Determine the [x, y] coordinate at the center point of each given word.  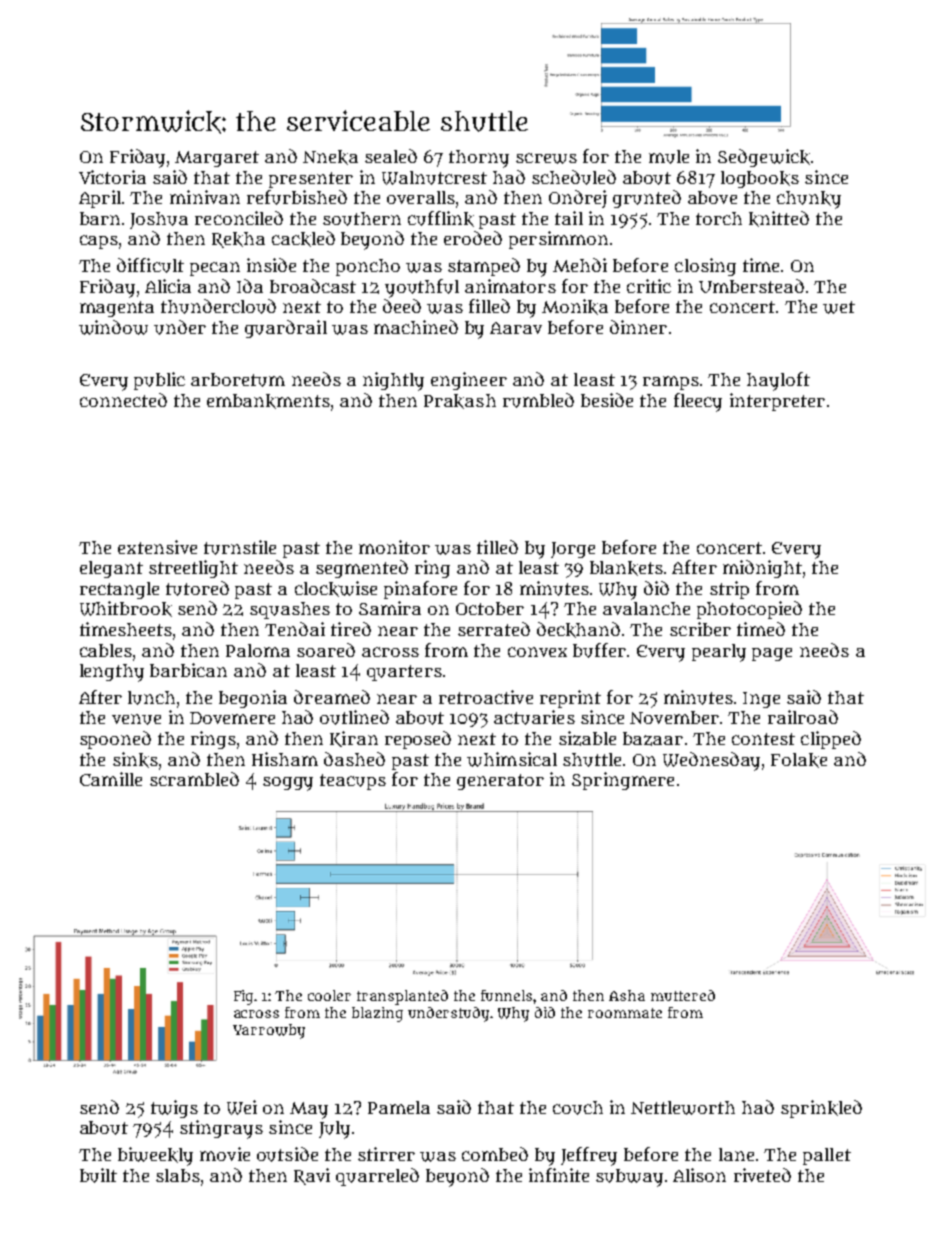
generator [500, 782]
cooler [329, 995]
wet [839, 307]
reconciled [239, 218]
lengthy [112, 673]
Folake [799, 760]
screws [546, 158]
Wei [242, 1107]
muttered [683, 995]
